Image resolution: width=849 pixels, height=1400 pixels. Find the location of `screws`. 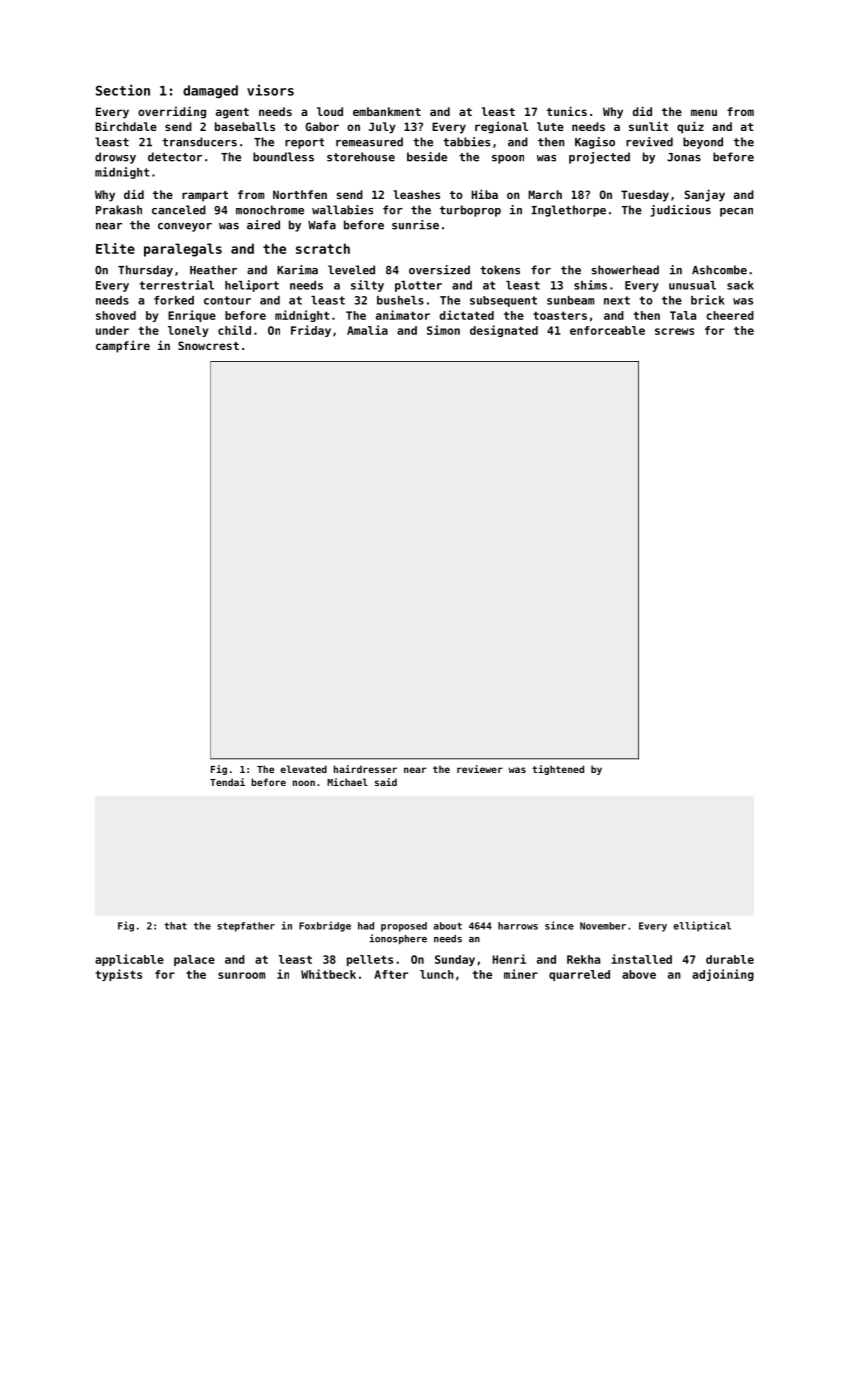

screws is located at coordinates (674, 331).
